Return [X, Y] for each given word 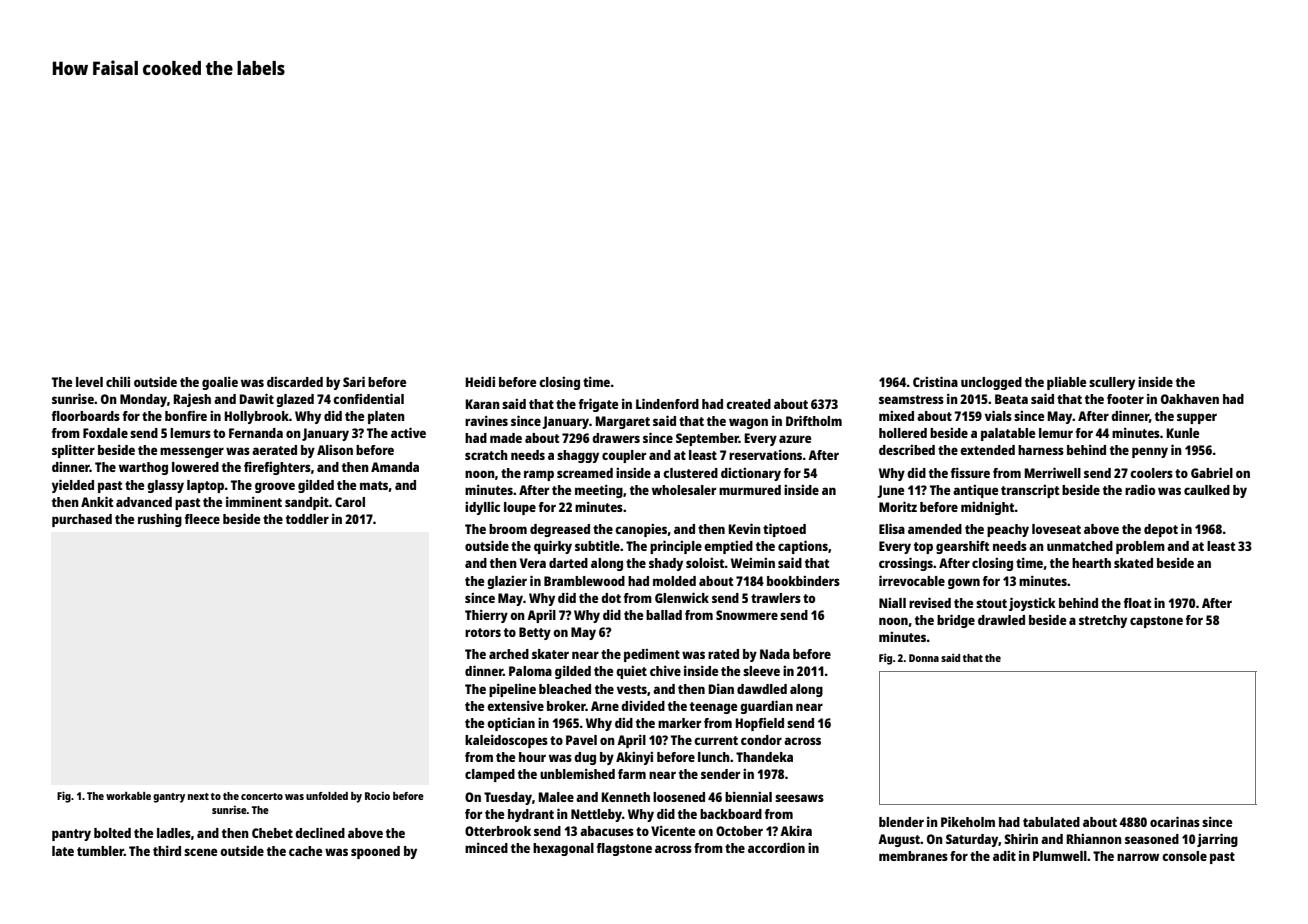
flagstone [624, 849]
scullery [1112, 383]
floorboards [86, 416]
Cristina [935, 381]
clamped [490, 775]
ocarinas [1175, 821]
